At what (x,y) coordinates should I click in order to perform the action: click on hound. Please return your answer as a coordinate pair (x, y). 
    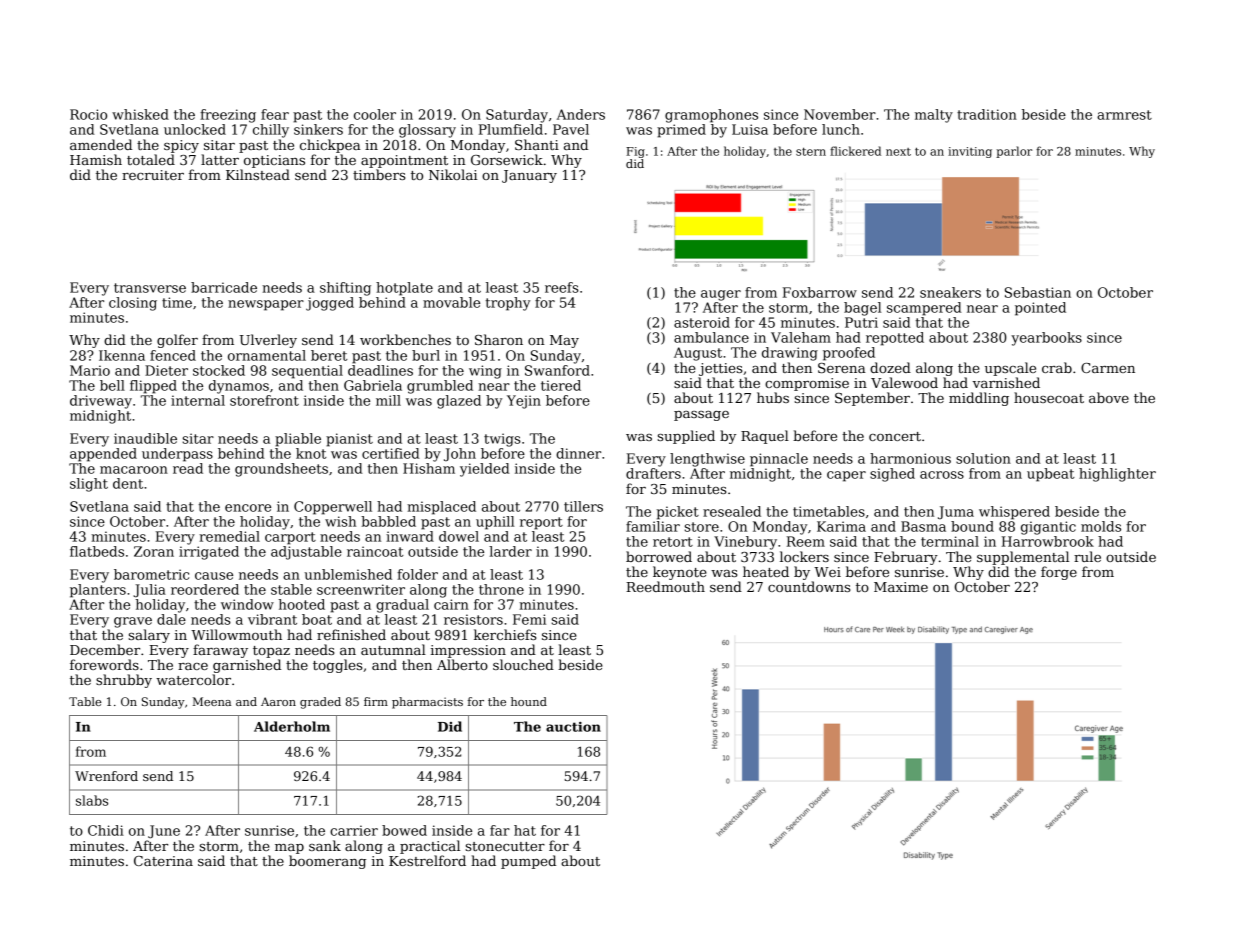
    Looking at the image, I should click on (529, 701).
